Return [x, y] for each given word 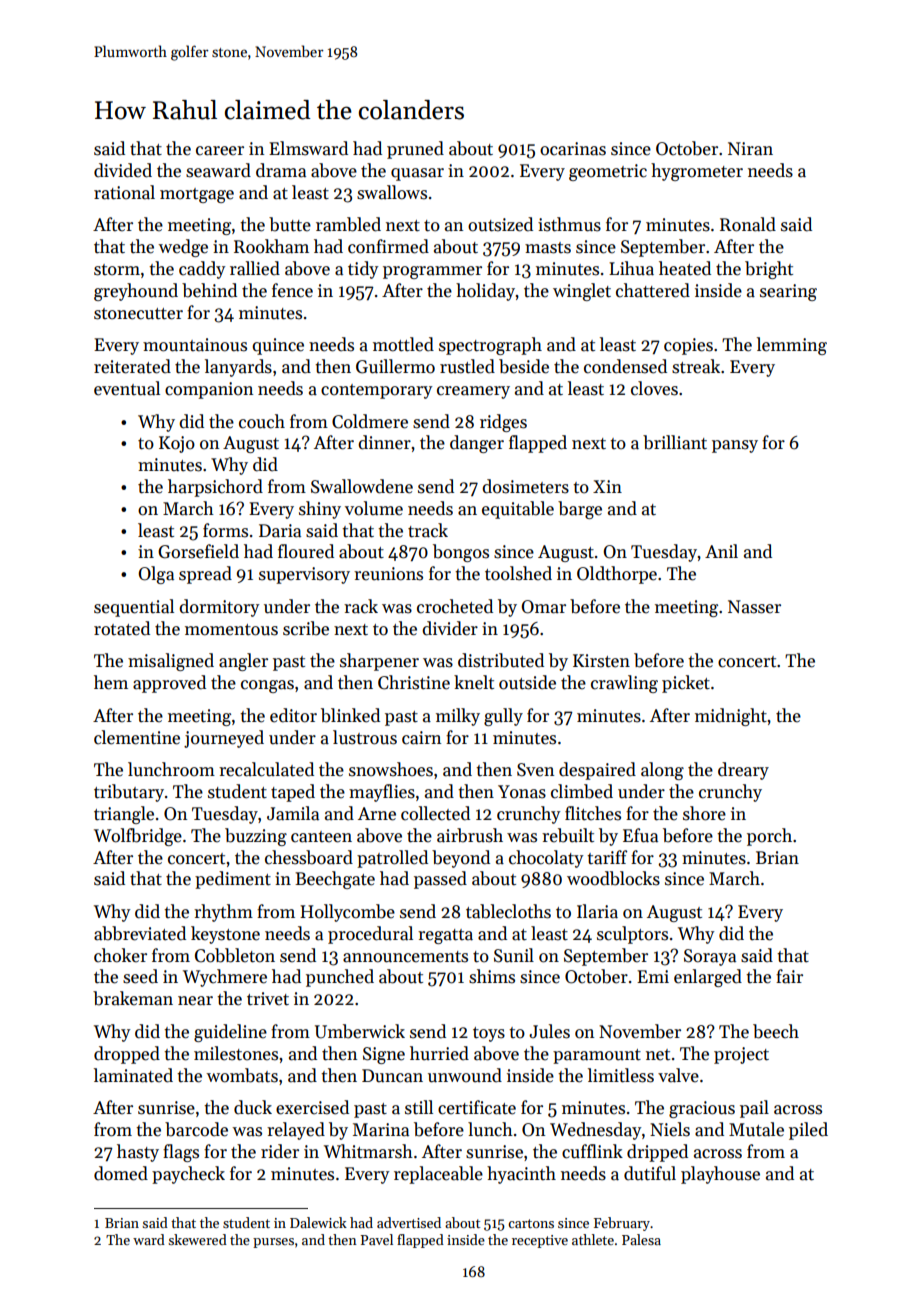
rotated [122, 628]
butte [290, 224]
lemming [792, 346]
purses [273, 1243]
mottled [403, 344]
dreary [743, 771]
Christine [414, 682]
